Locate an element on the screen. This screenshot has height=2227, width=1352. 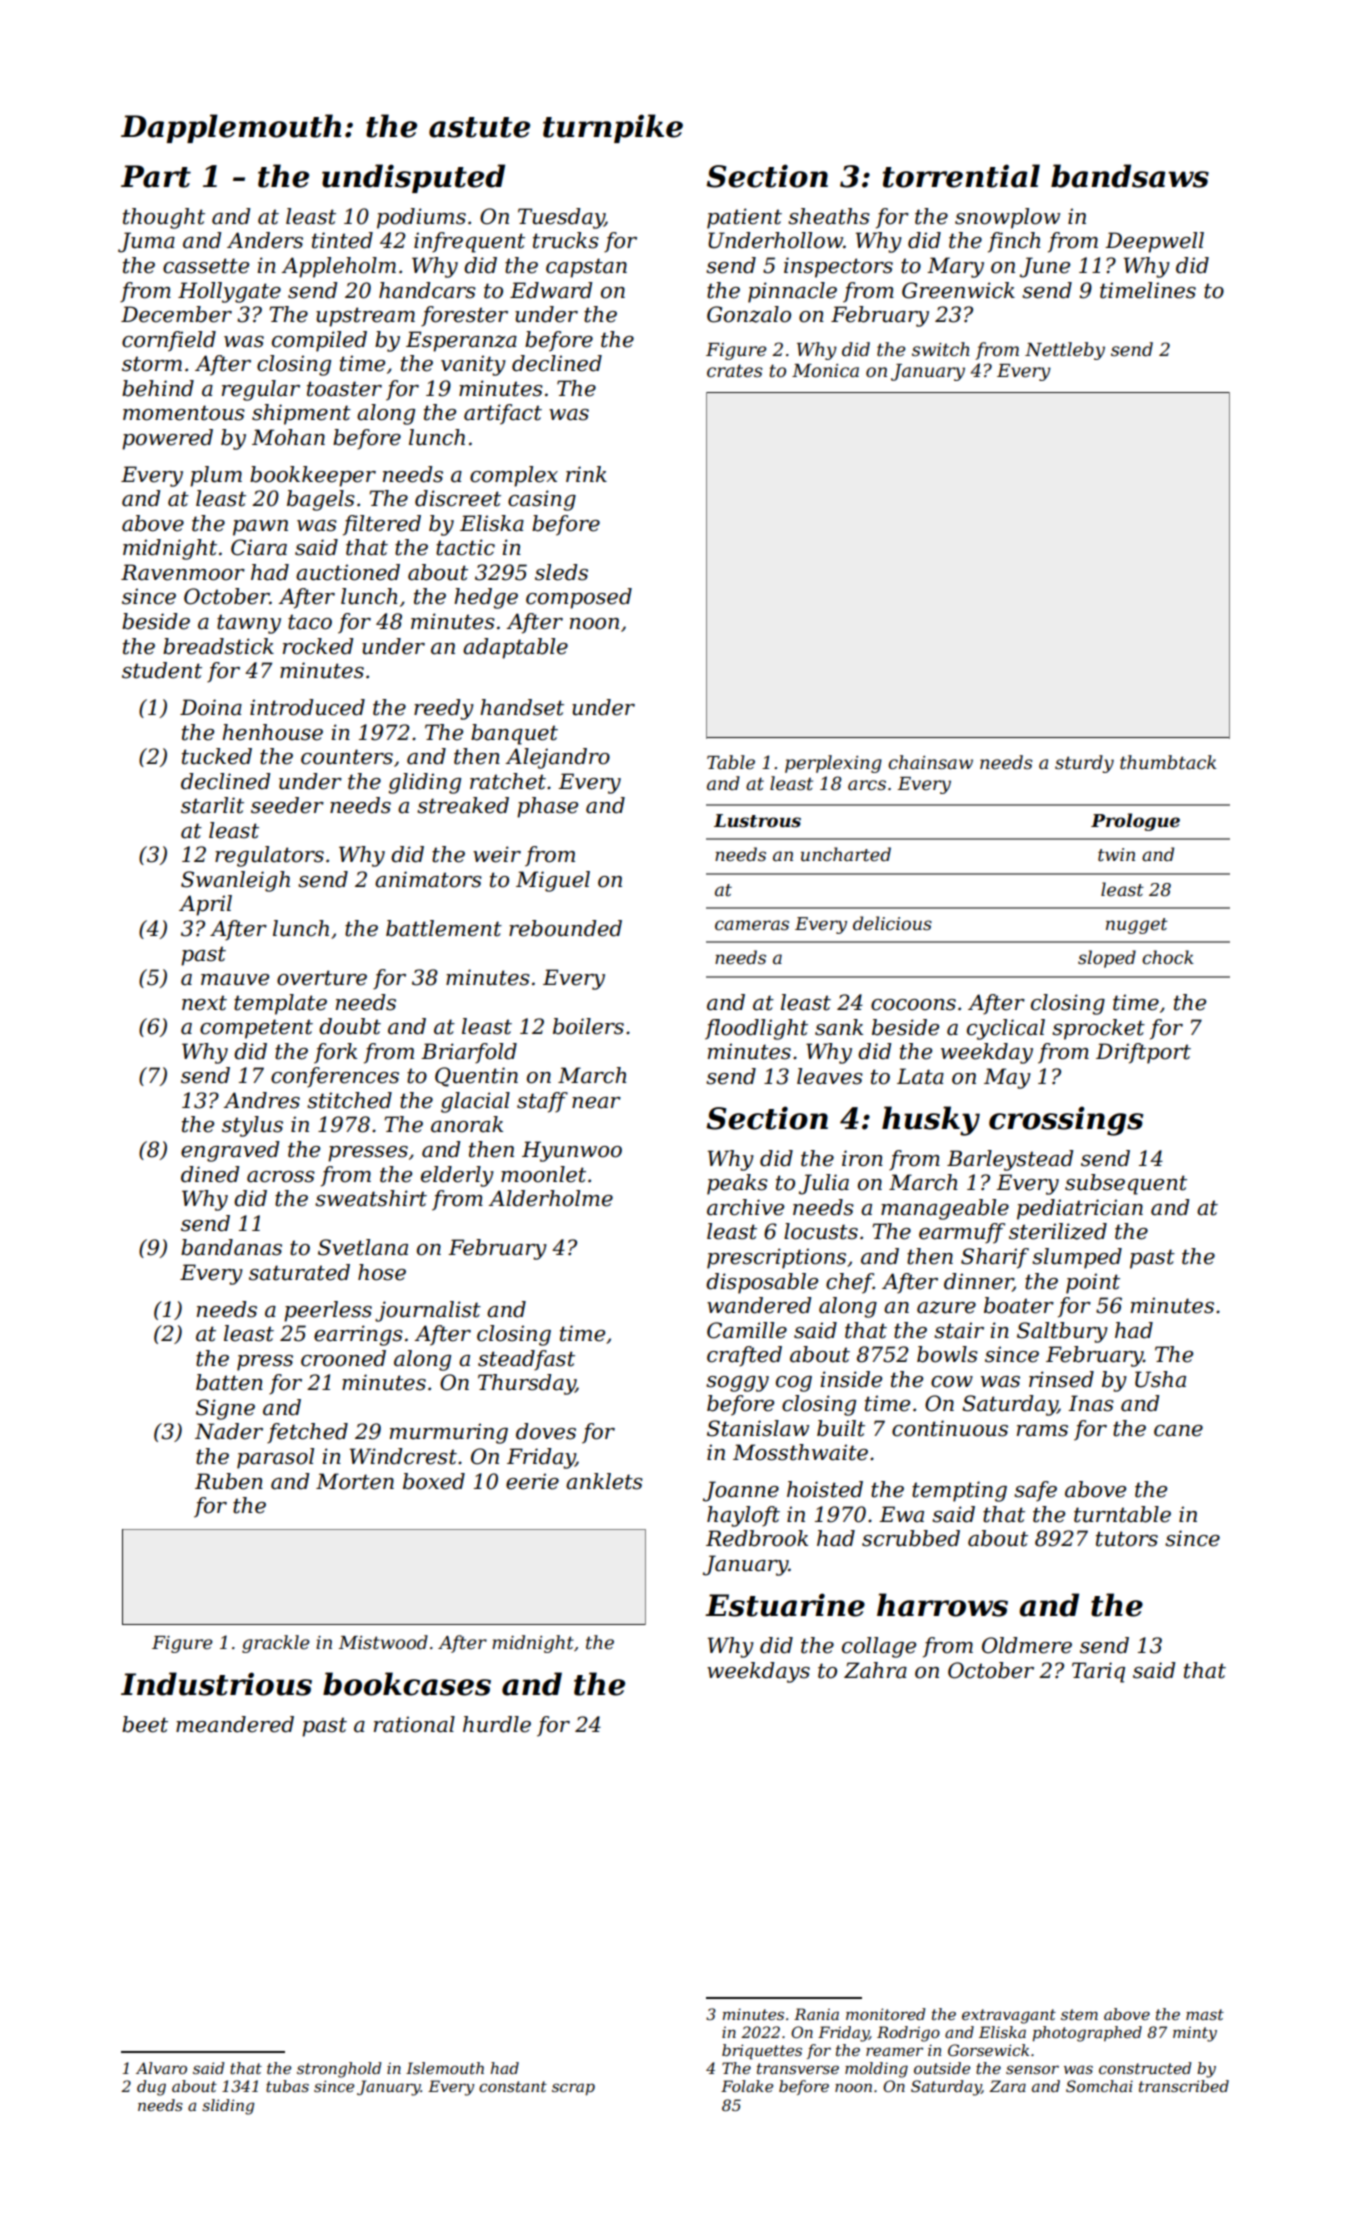
doves is located at coordinates (546, 1431).
